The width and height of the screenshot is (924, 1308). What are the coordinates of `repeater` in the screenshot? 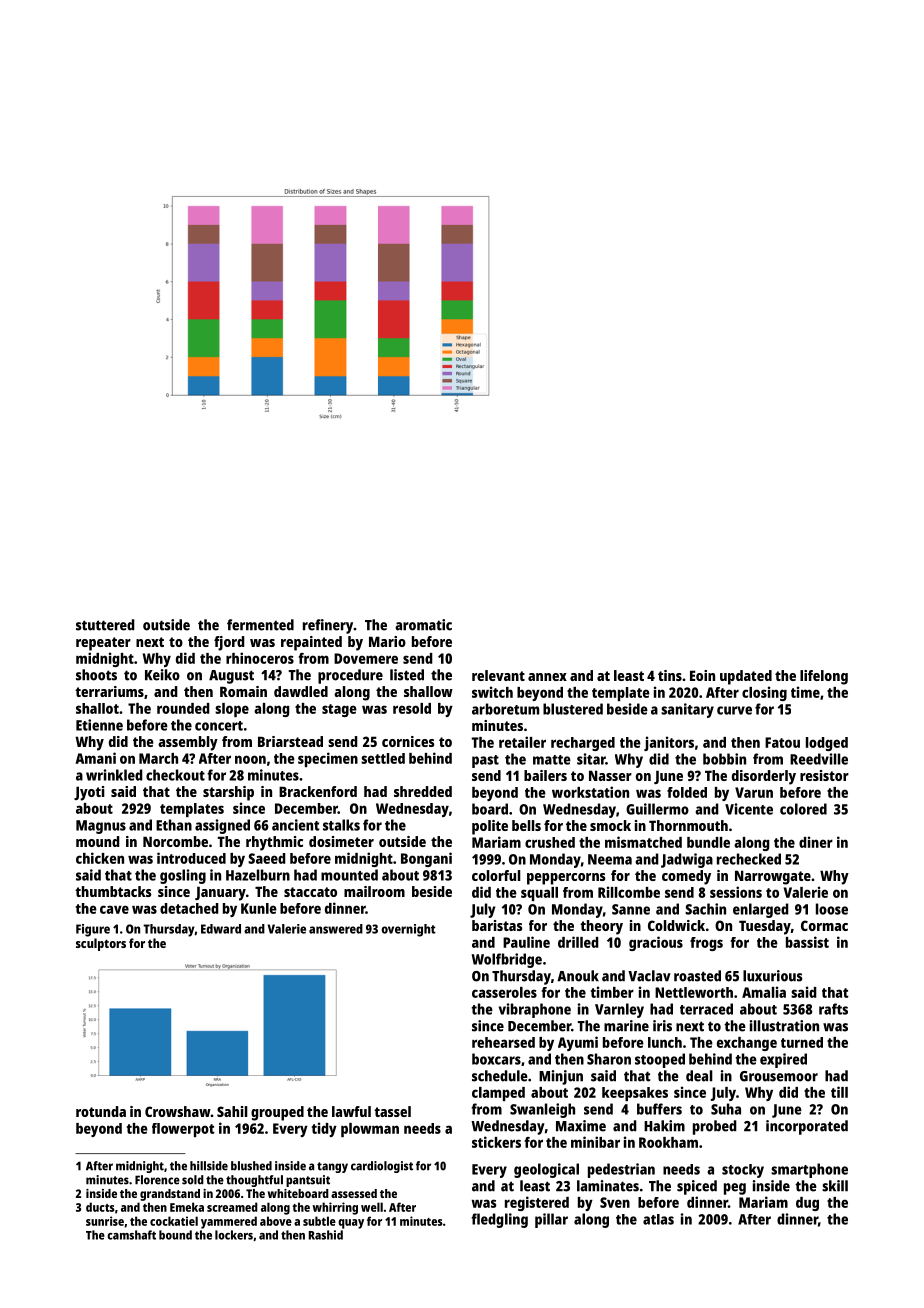 It's located at (103, 644).
